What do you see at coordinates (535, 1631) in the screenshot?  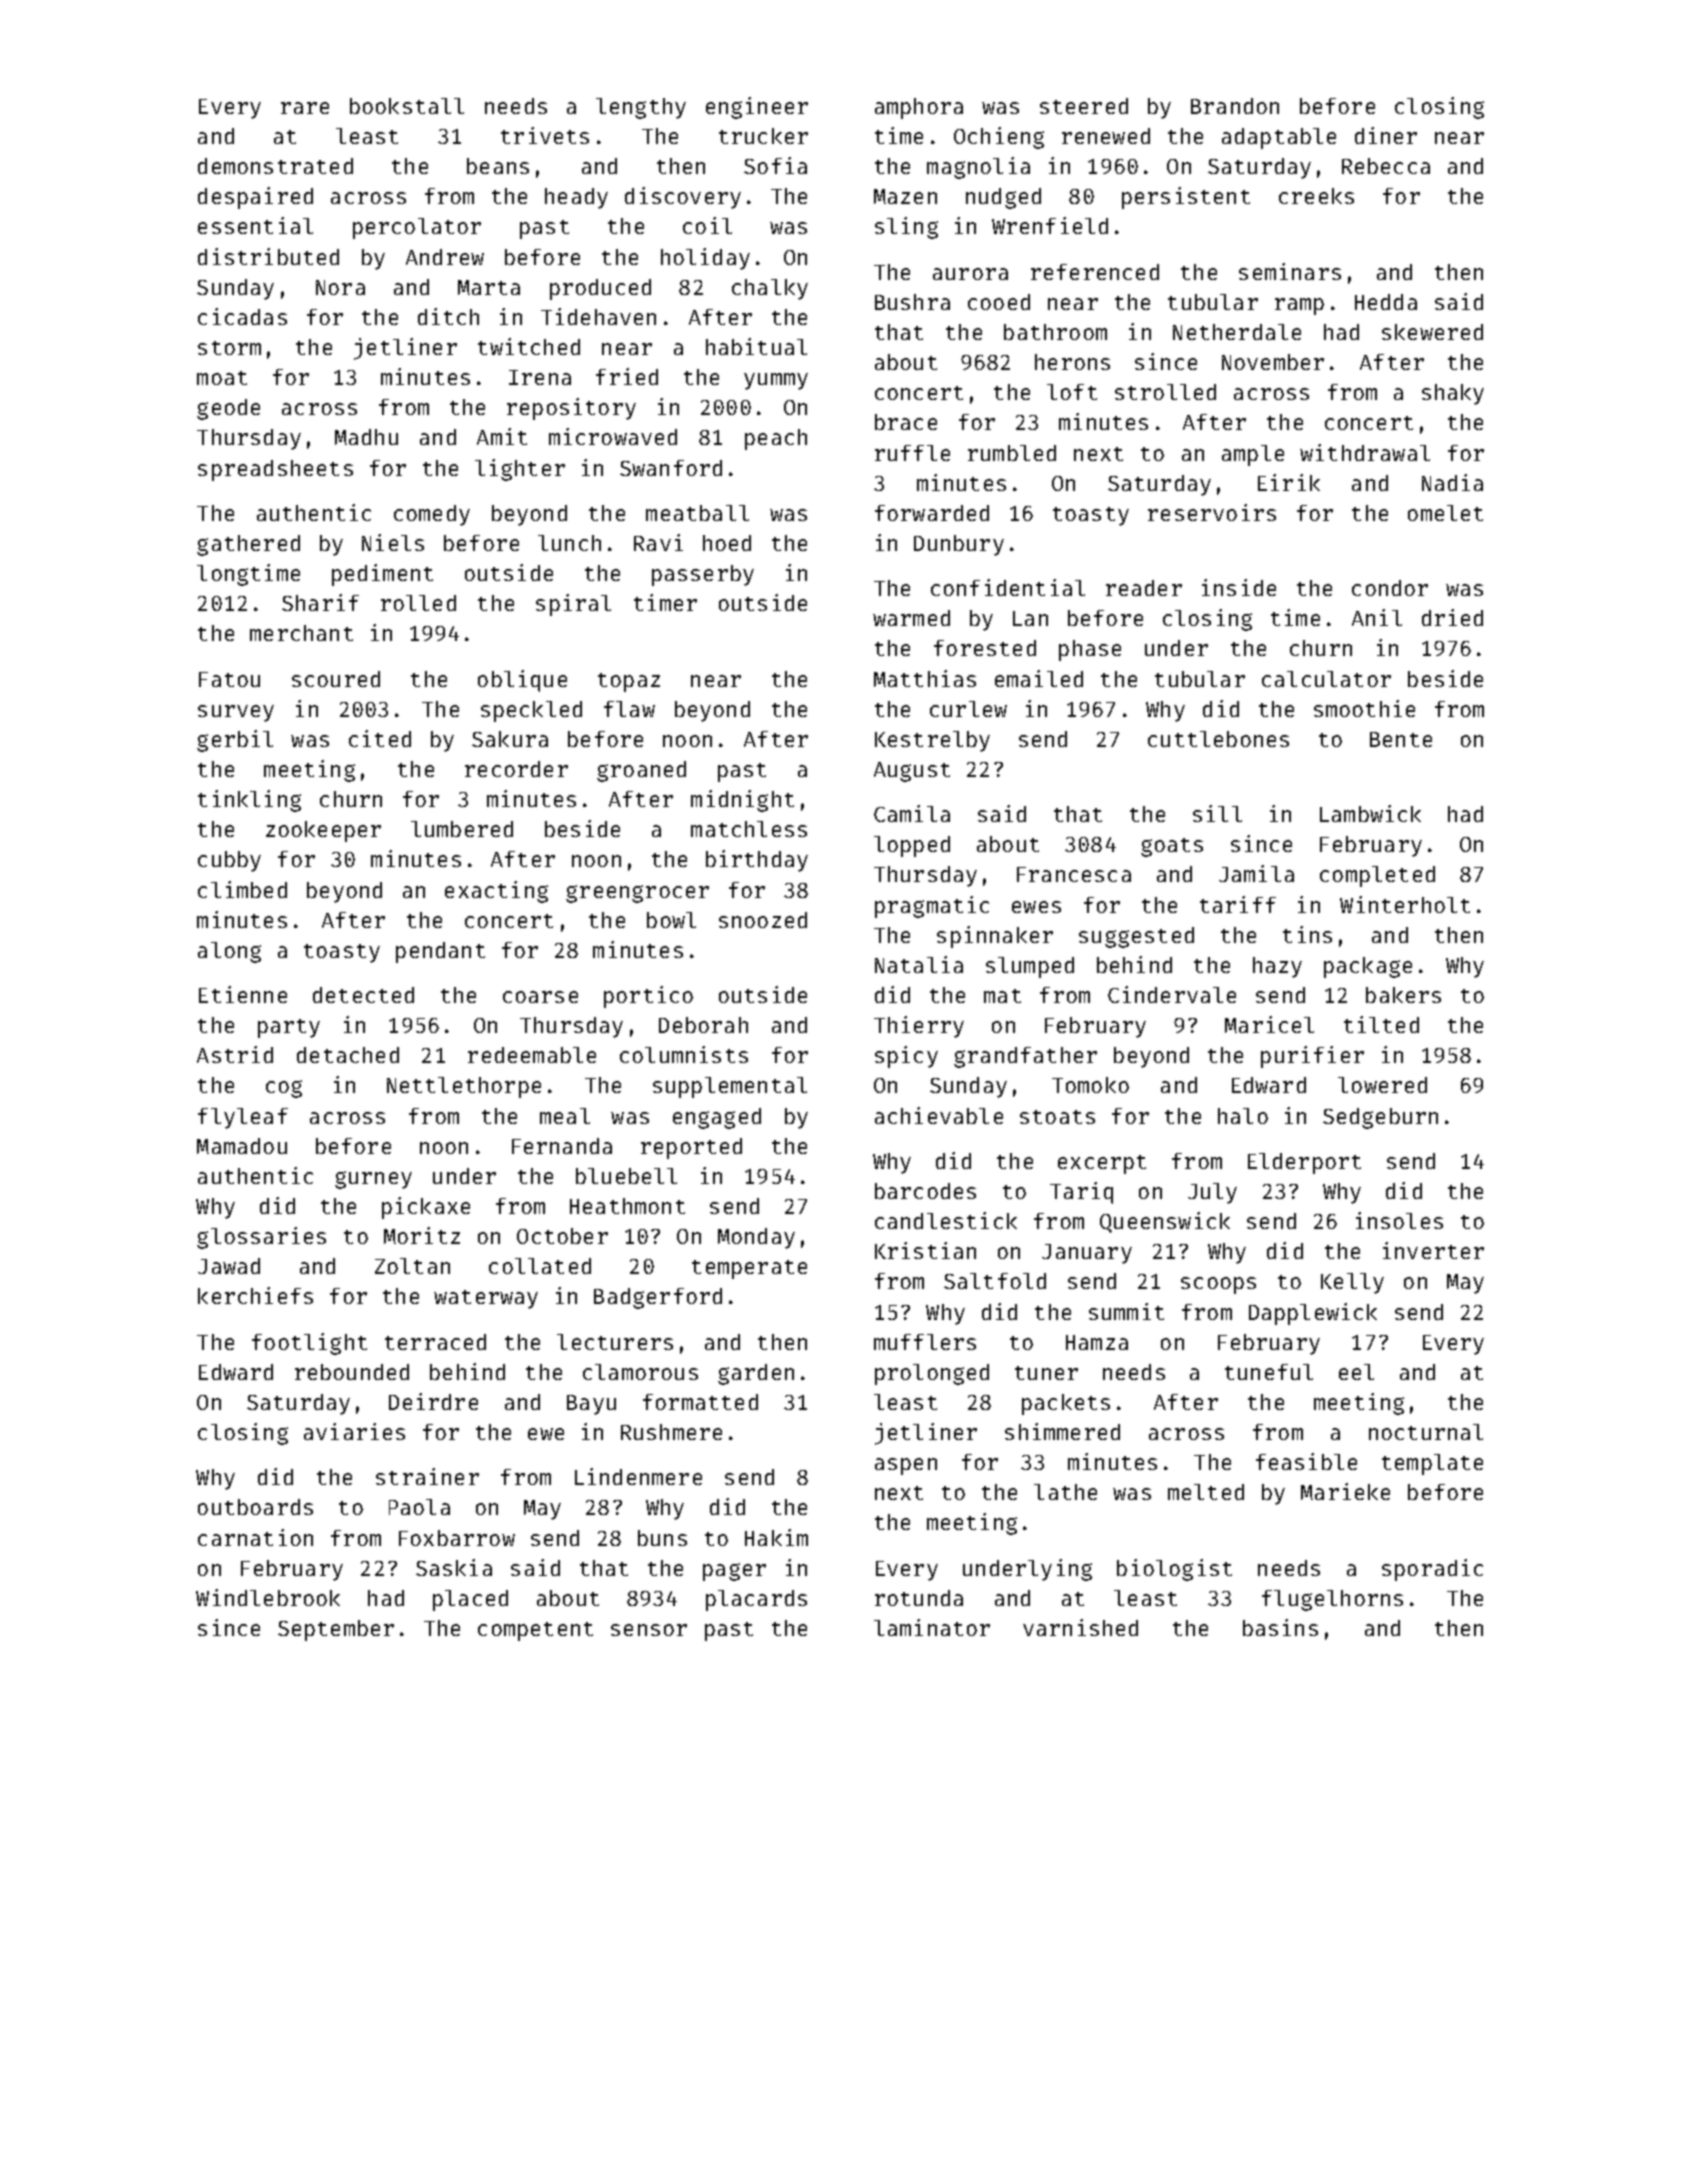 I see `competent` at bounding box center [535, 1631].
